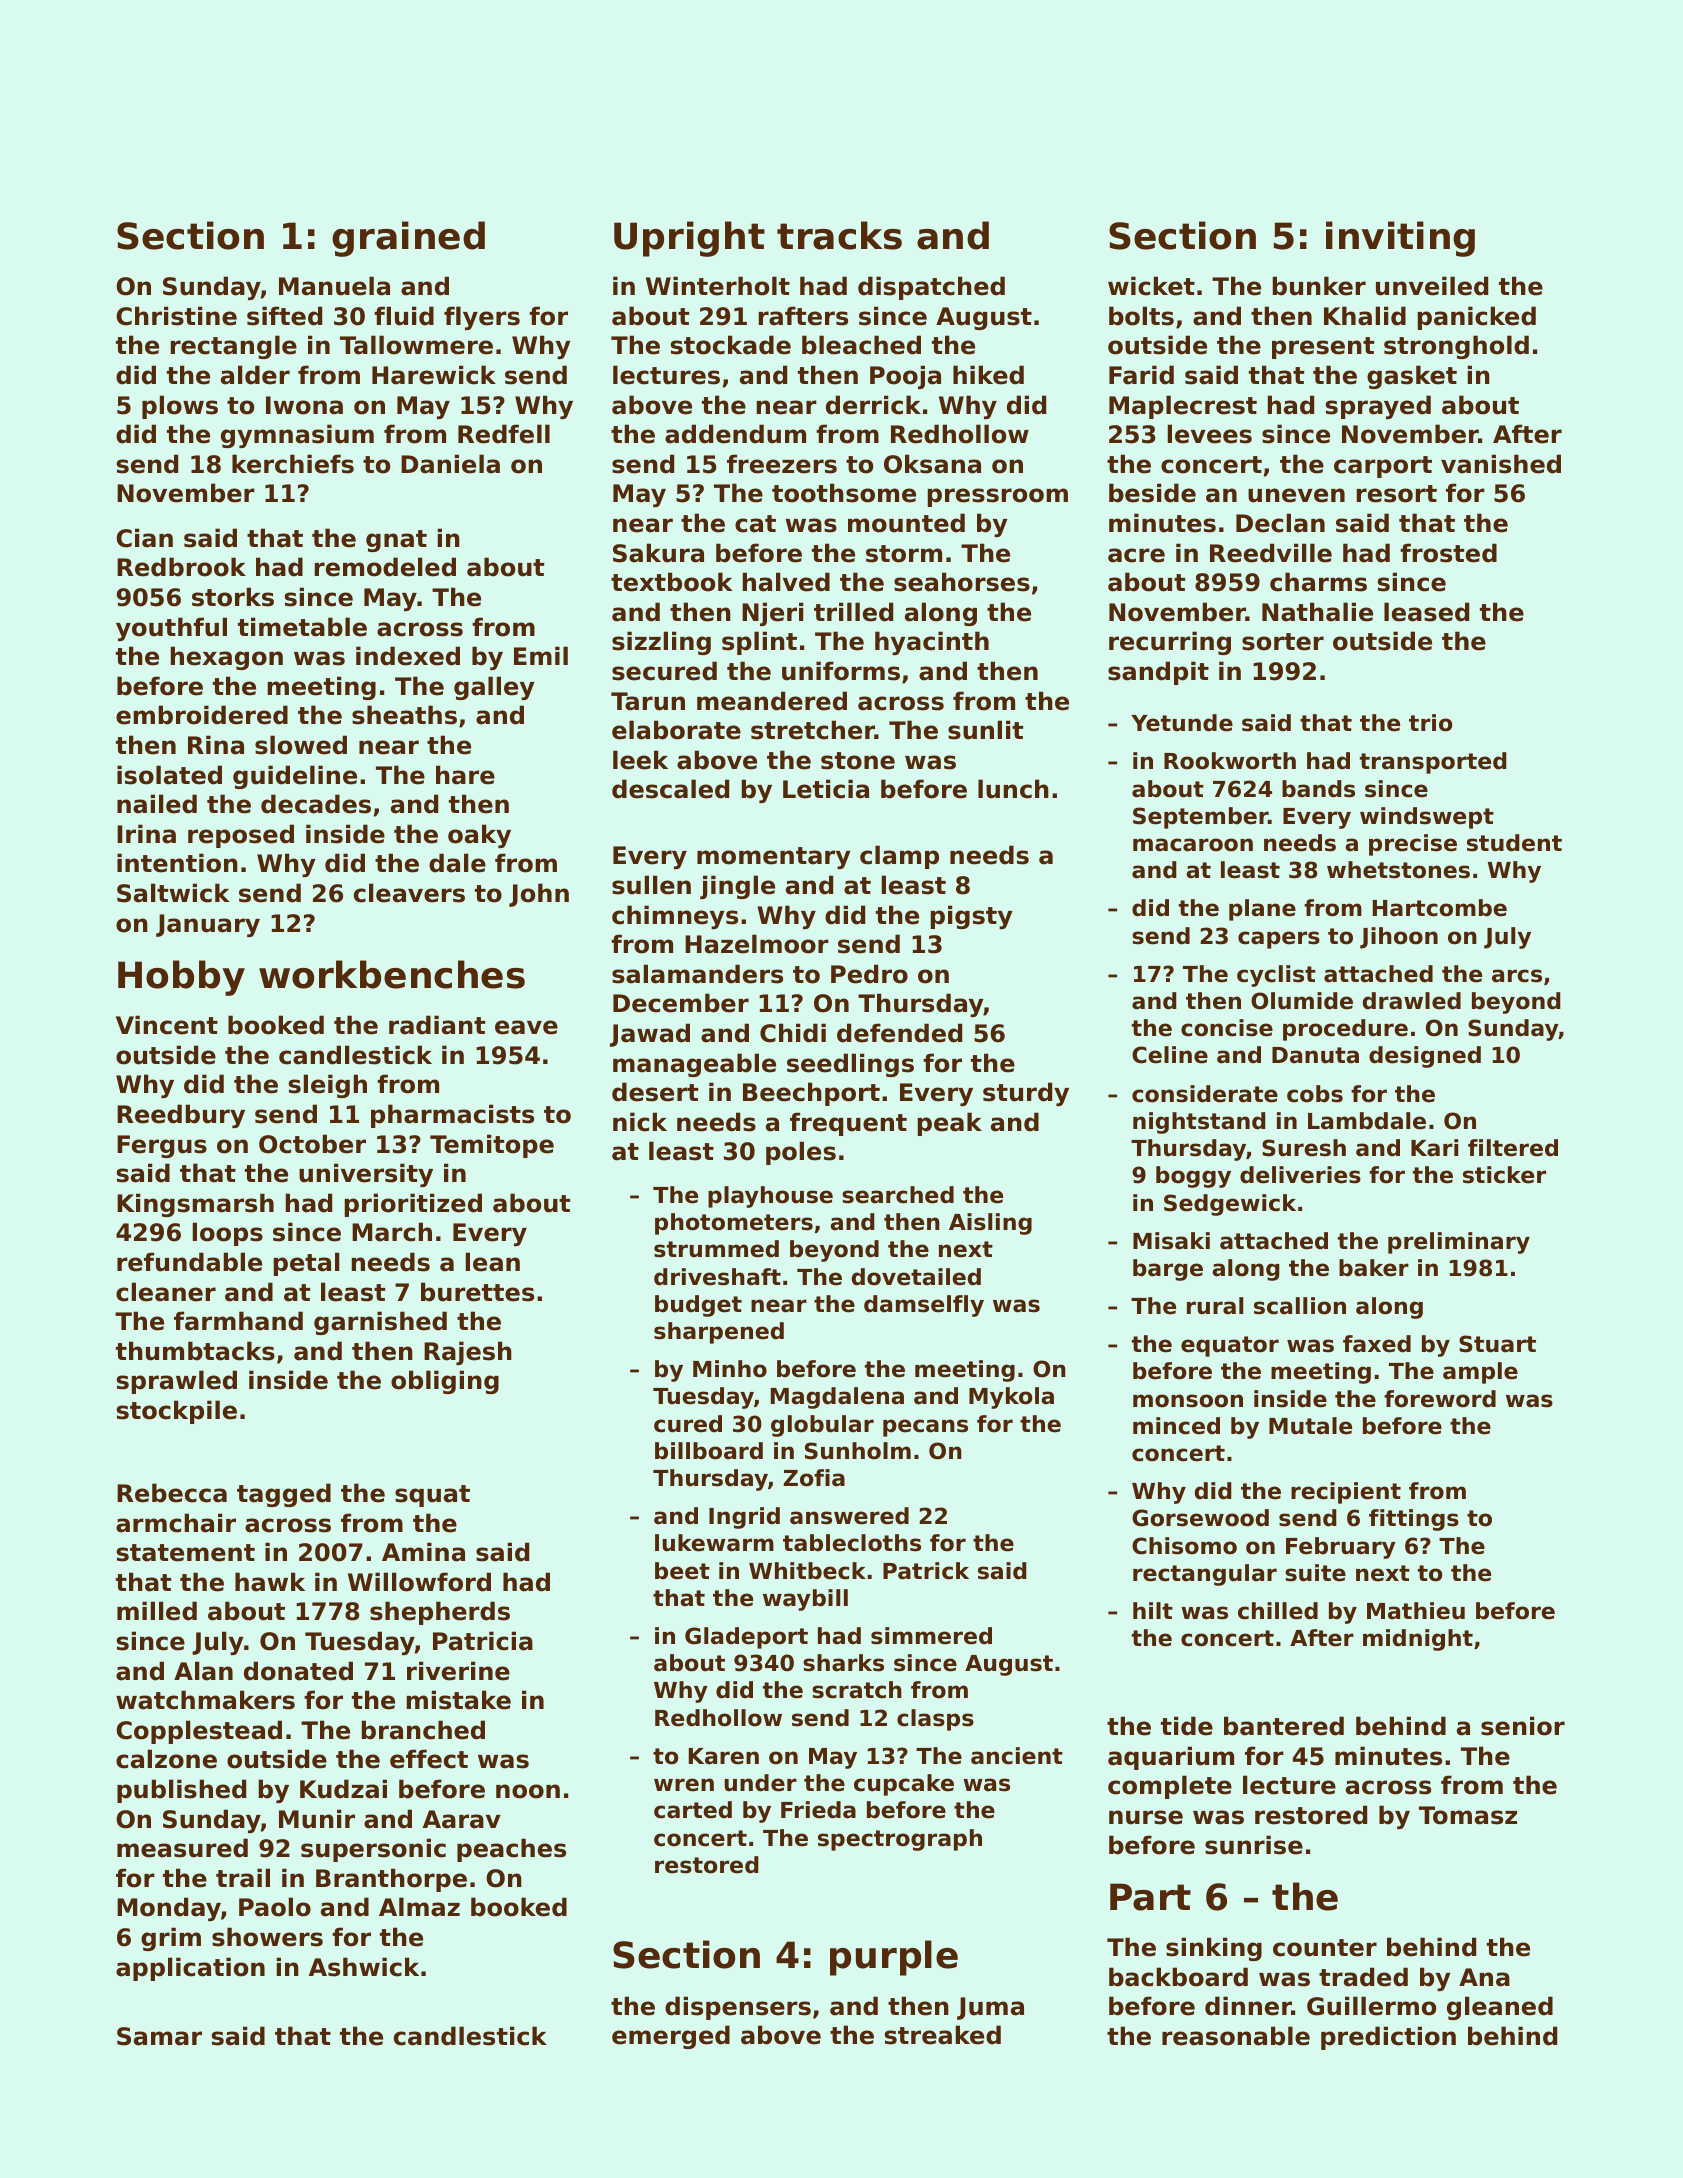 This screenshot has height=2178, width=1683. I want to click on Ashwick, so click(364, 1967).
